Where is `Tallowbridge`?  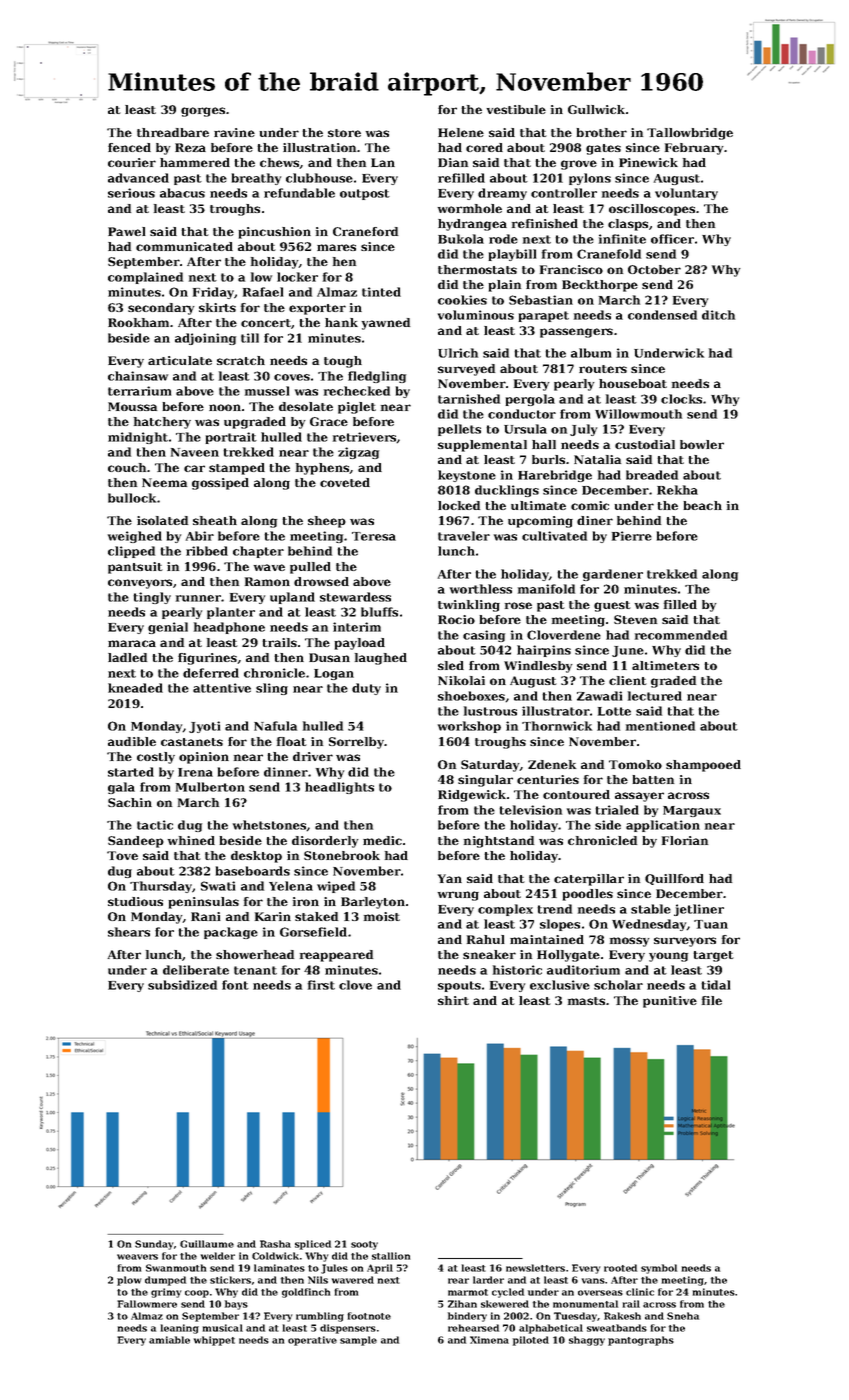
Tallowbridge is located at coordinates (690, 134).
